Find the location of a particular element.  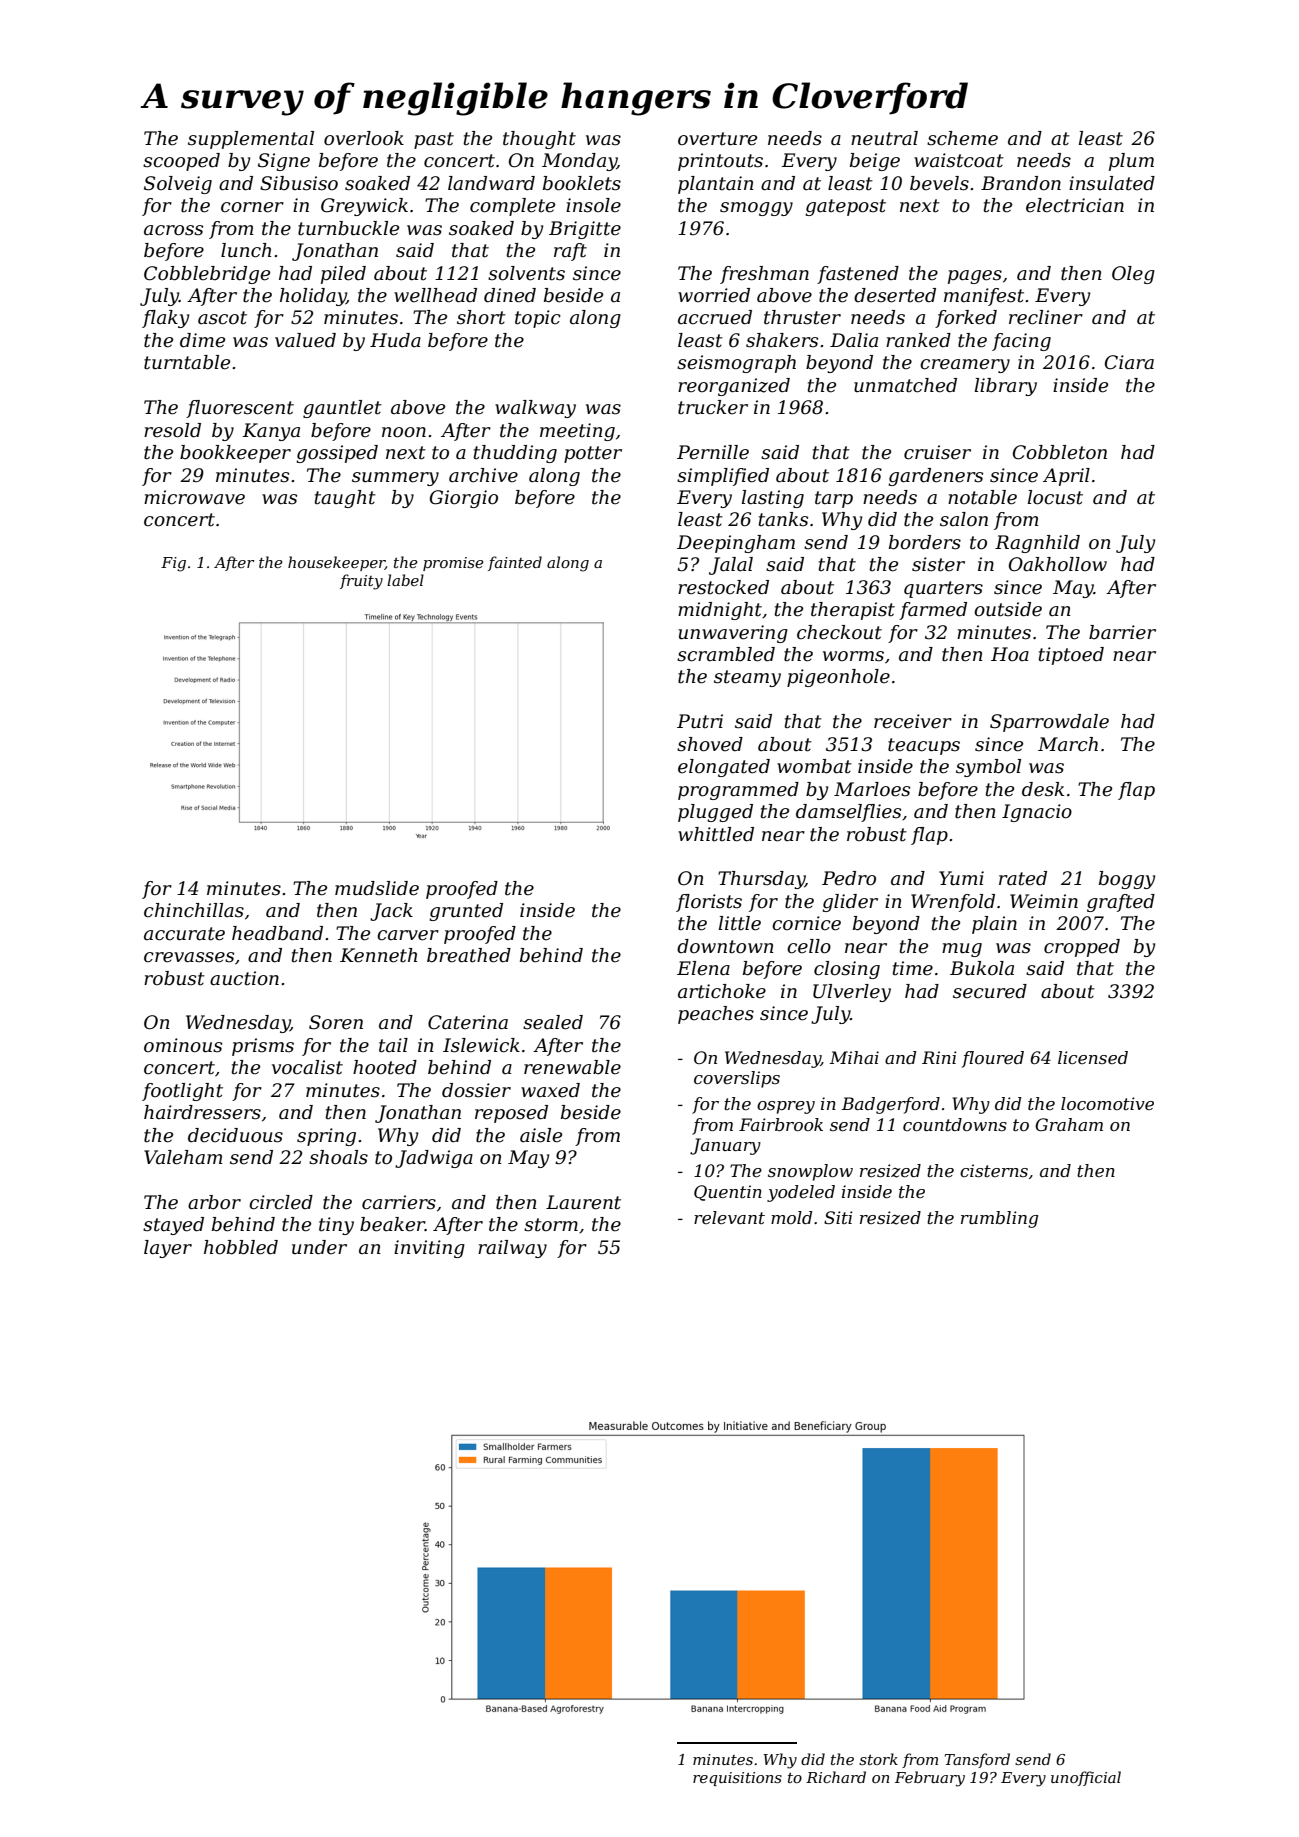

supplemental is located at coordinates (251, 140).
